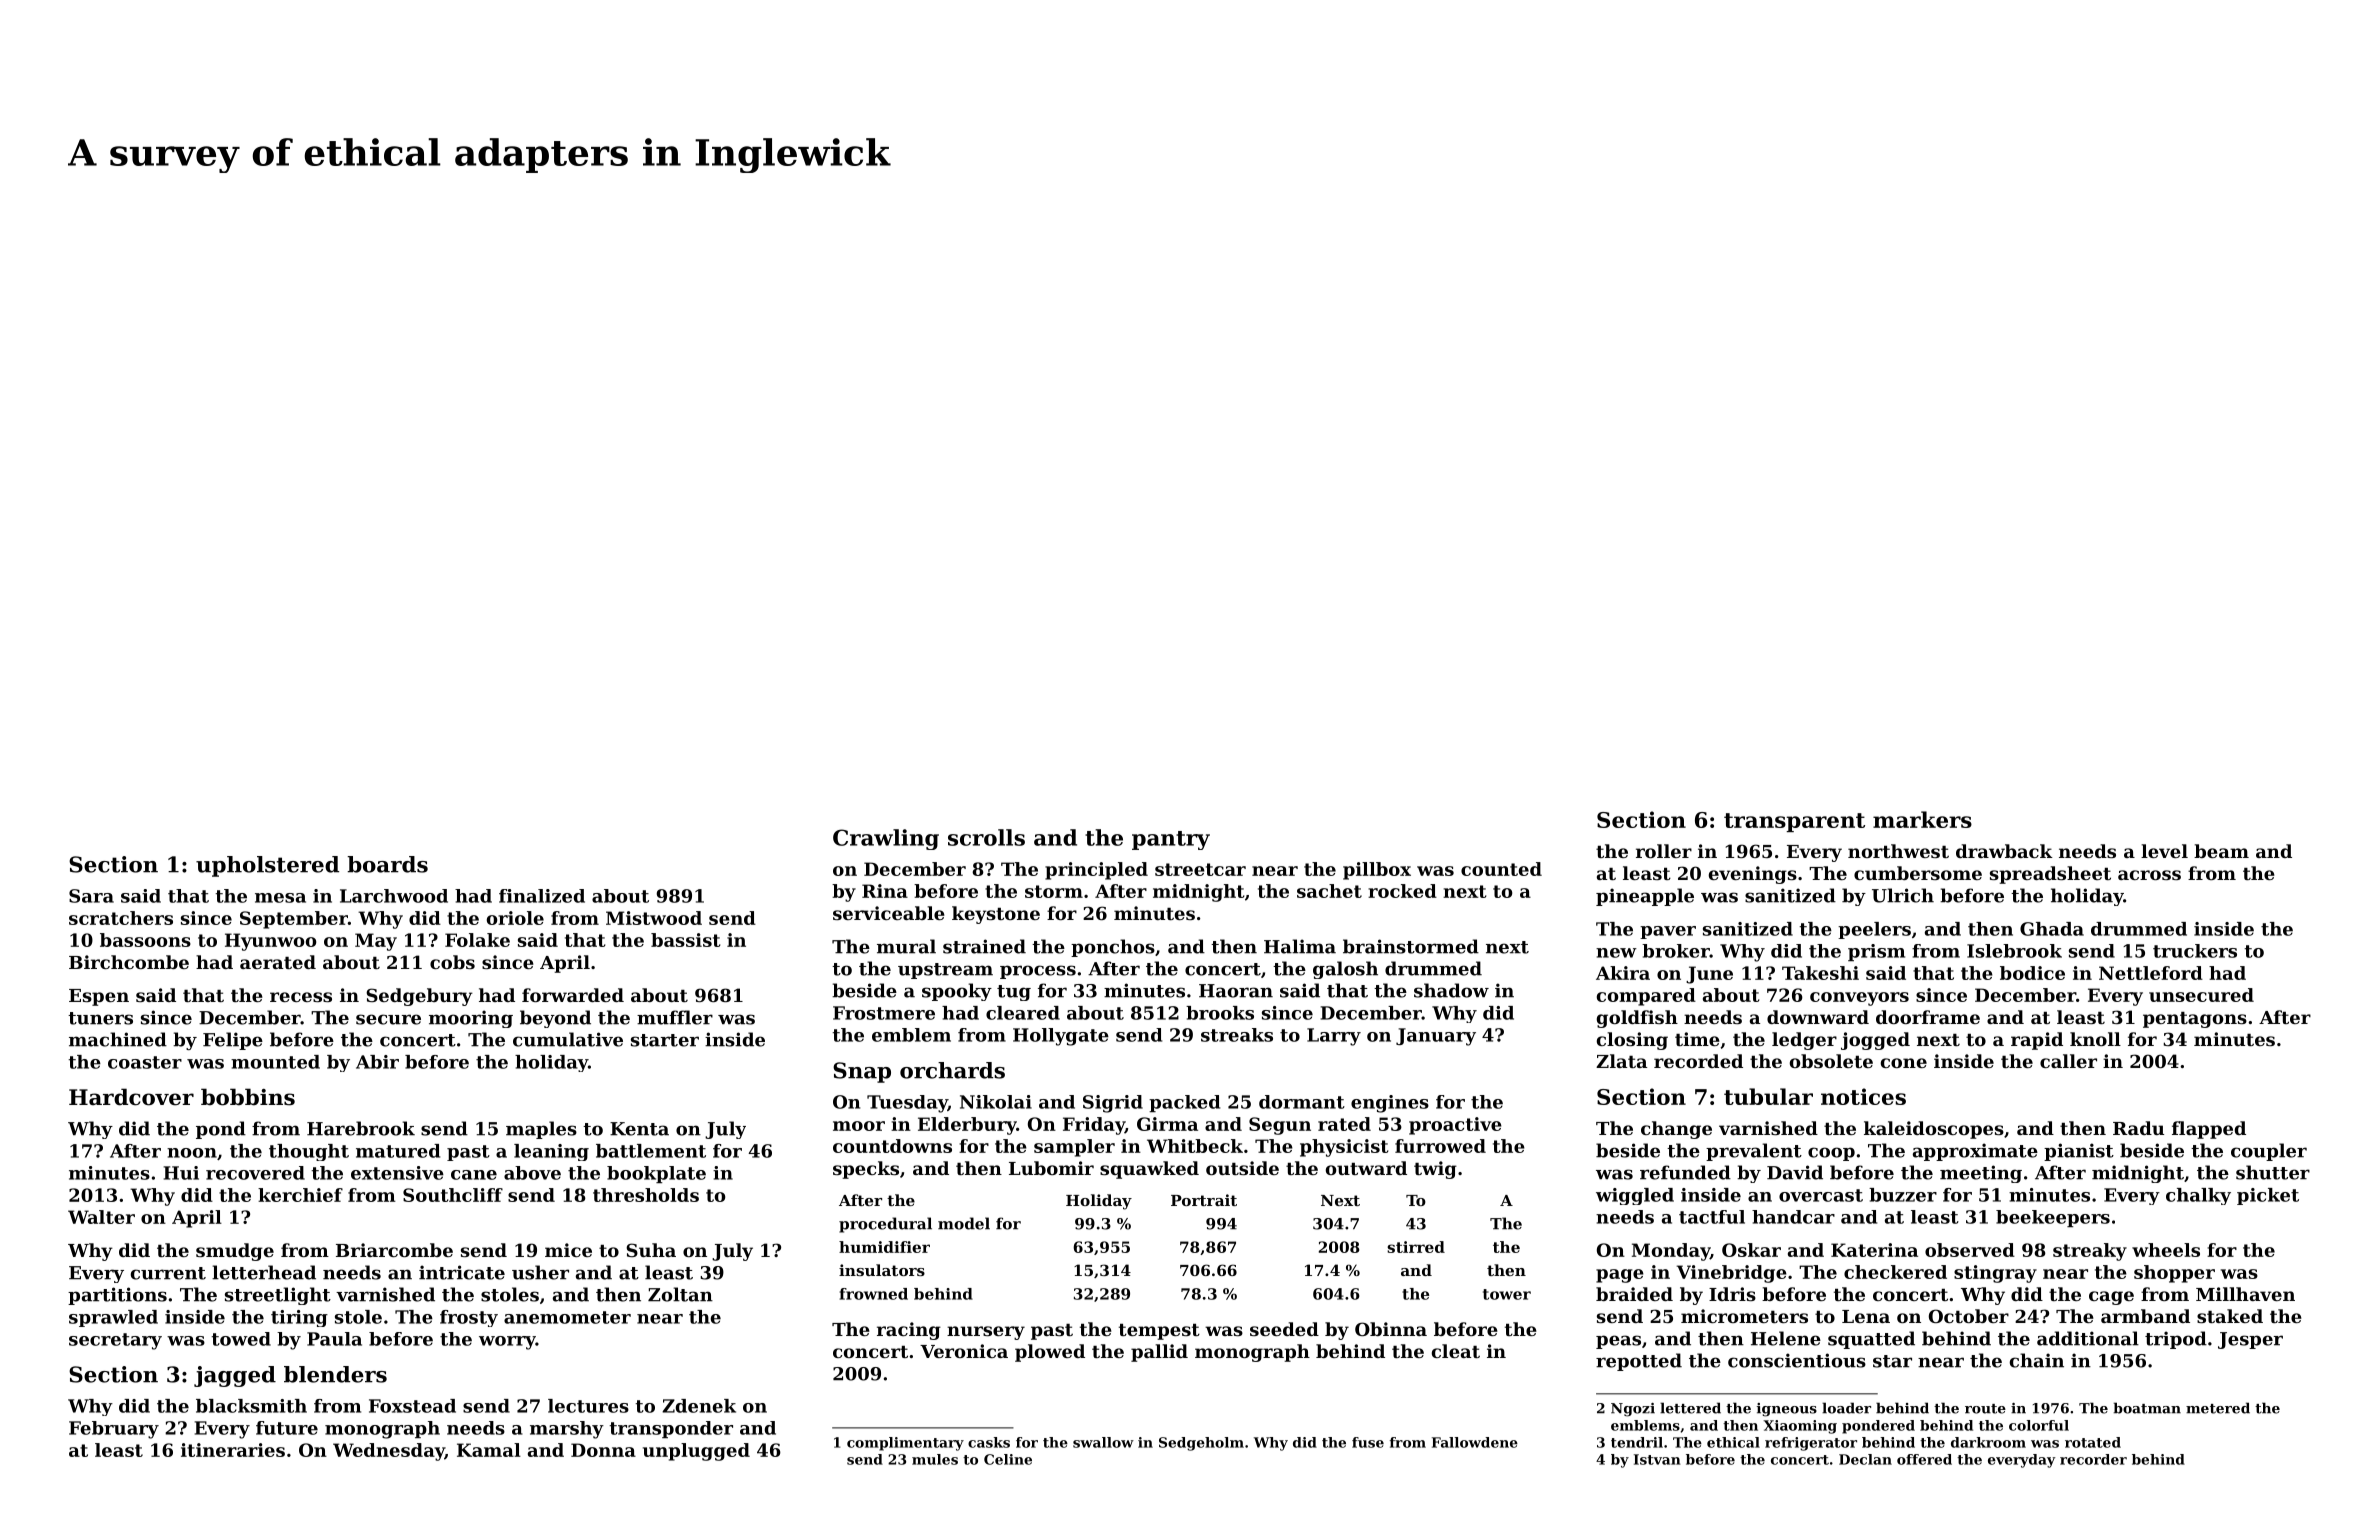  I want to click on smudge, so click(235, 1252).
